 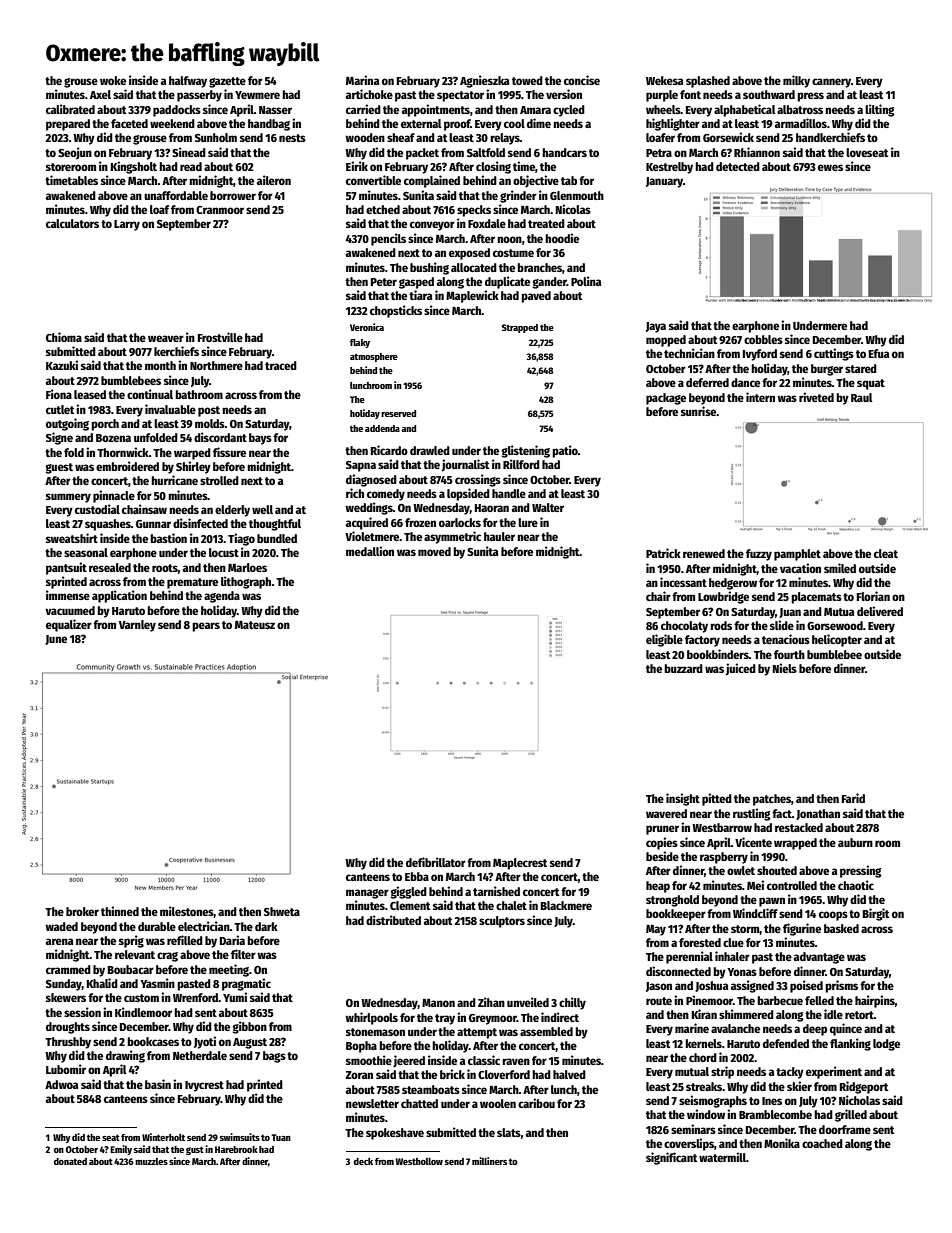 I want to click on defibrillator, so click(x=436, y=862).
